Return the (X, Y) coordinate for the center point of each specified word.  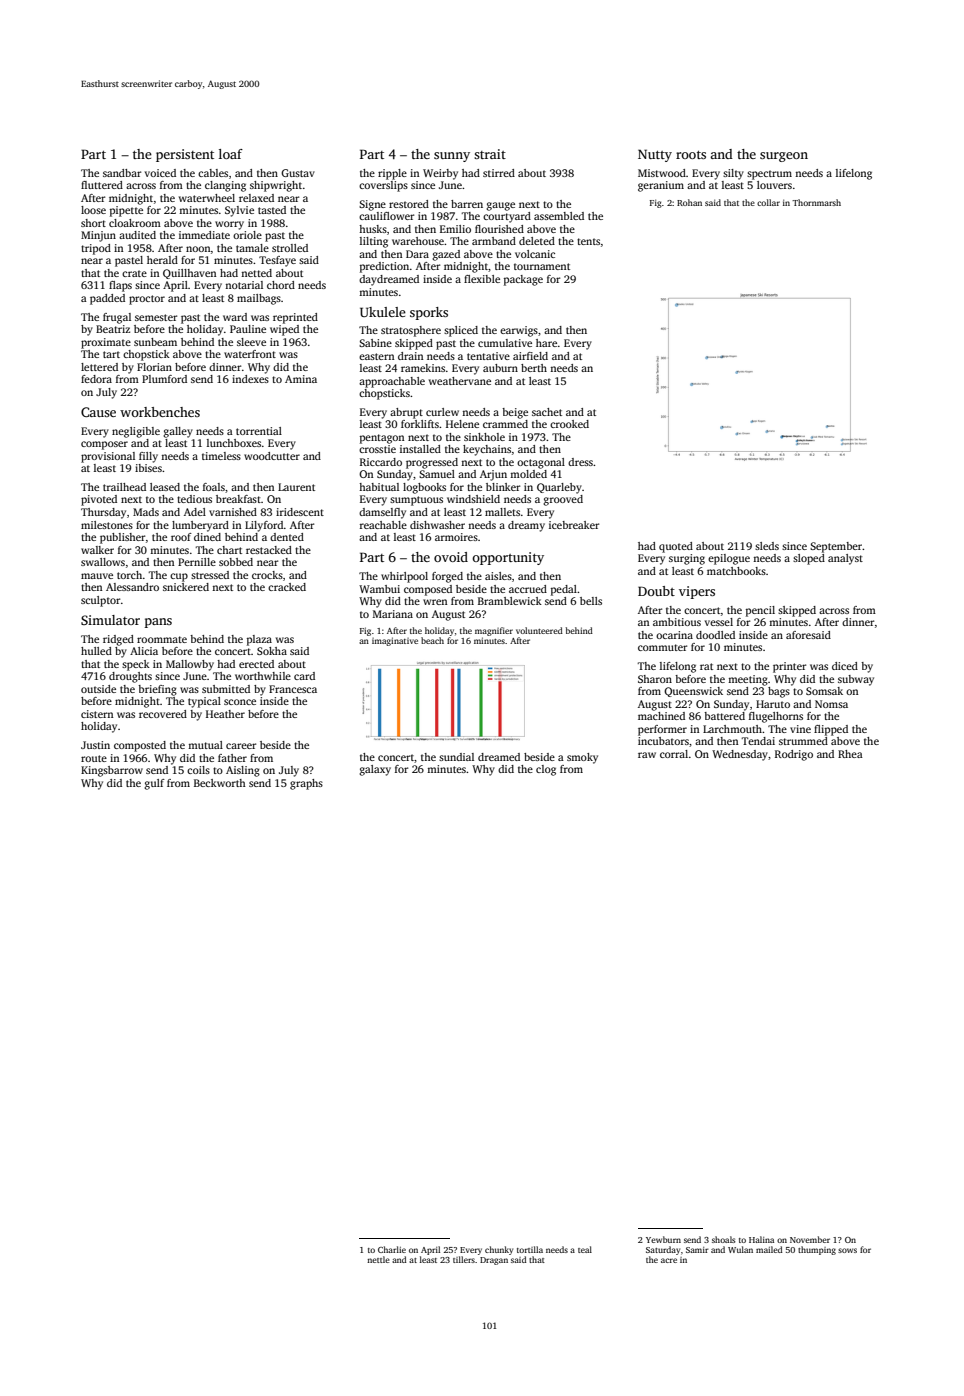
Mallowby (190, 665)
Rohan (689, 202)
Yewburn (663, 1239)
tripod (96, 249)
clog (546, 770)
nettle (378, 1259)
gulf (154, 784)
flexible (482, 279)
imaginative (395, 641)
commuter (662, 647)
